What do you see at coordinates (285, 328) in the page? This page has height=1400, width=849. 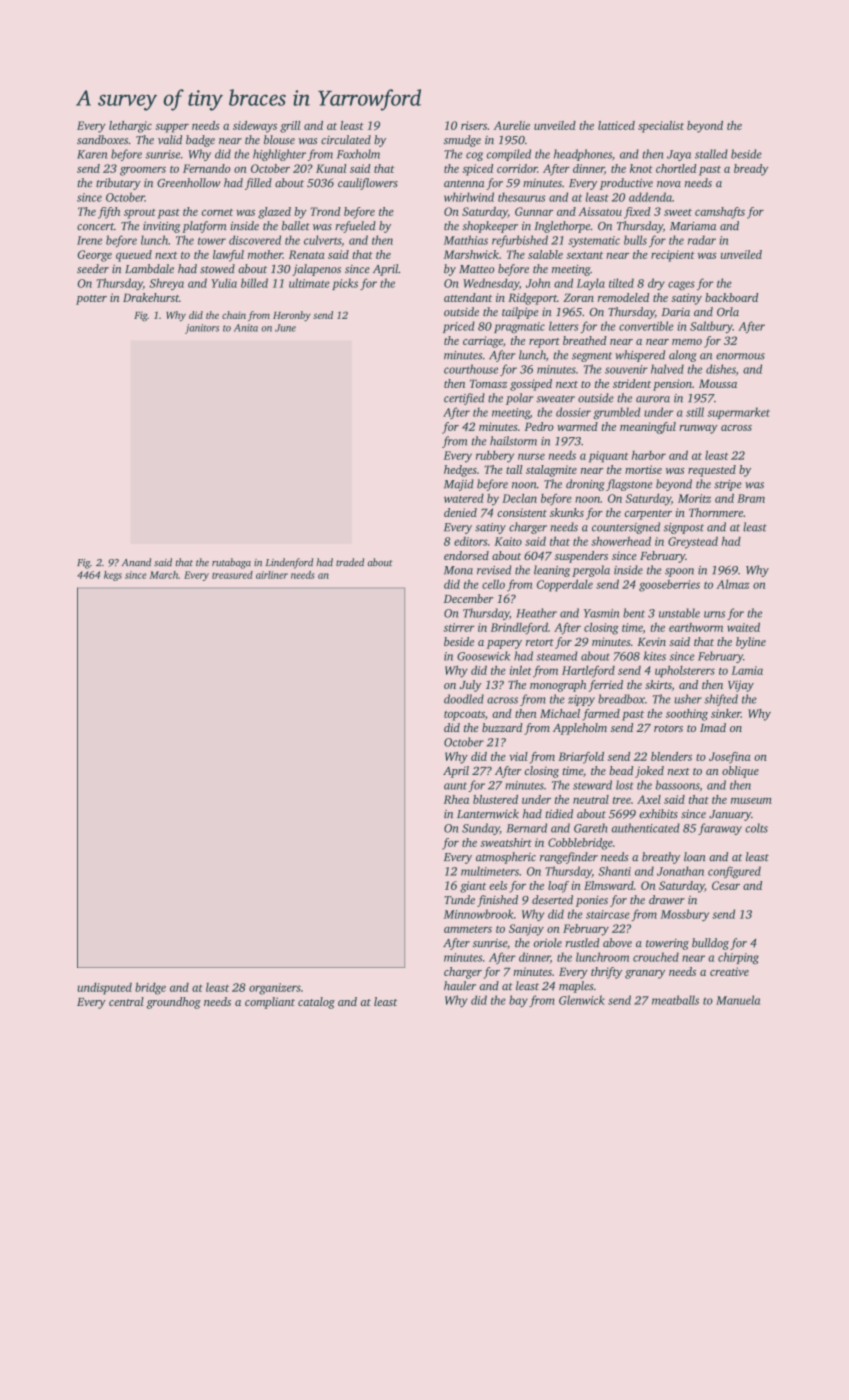 I see `June` at bounding box center [285, 328].
